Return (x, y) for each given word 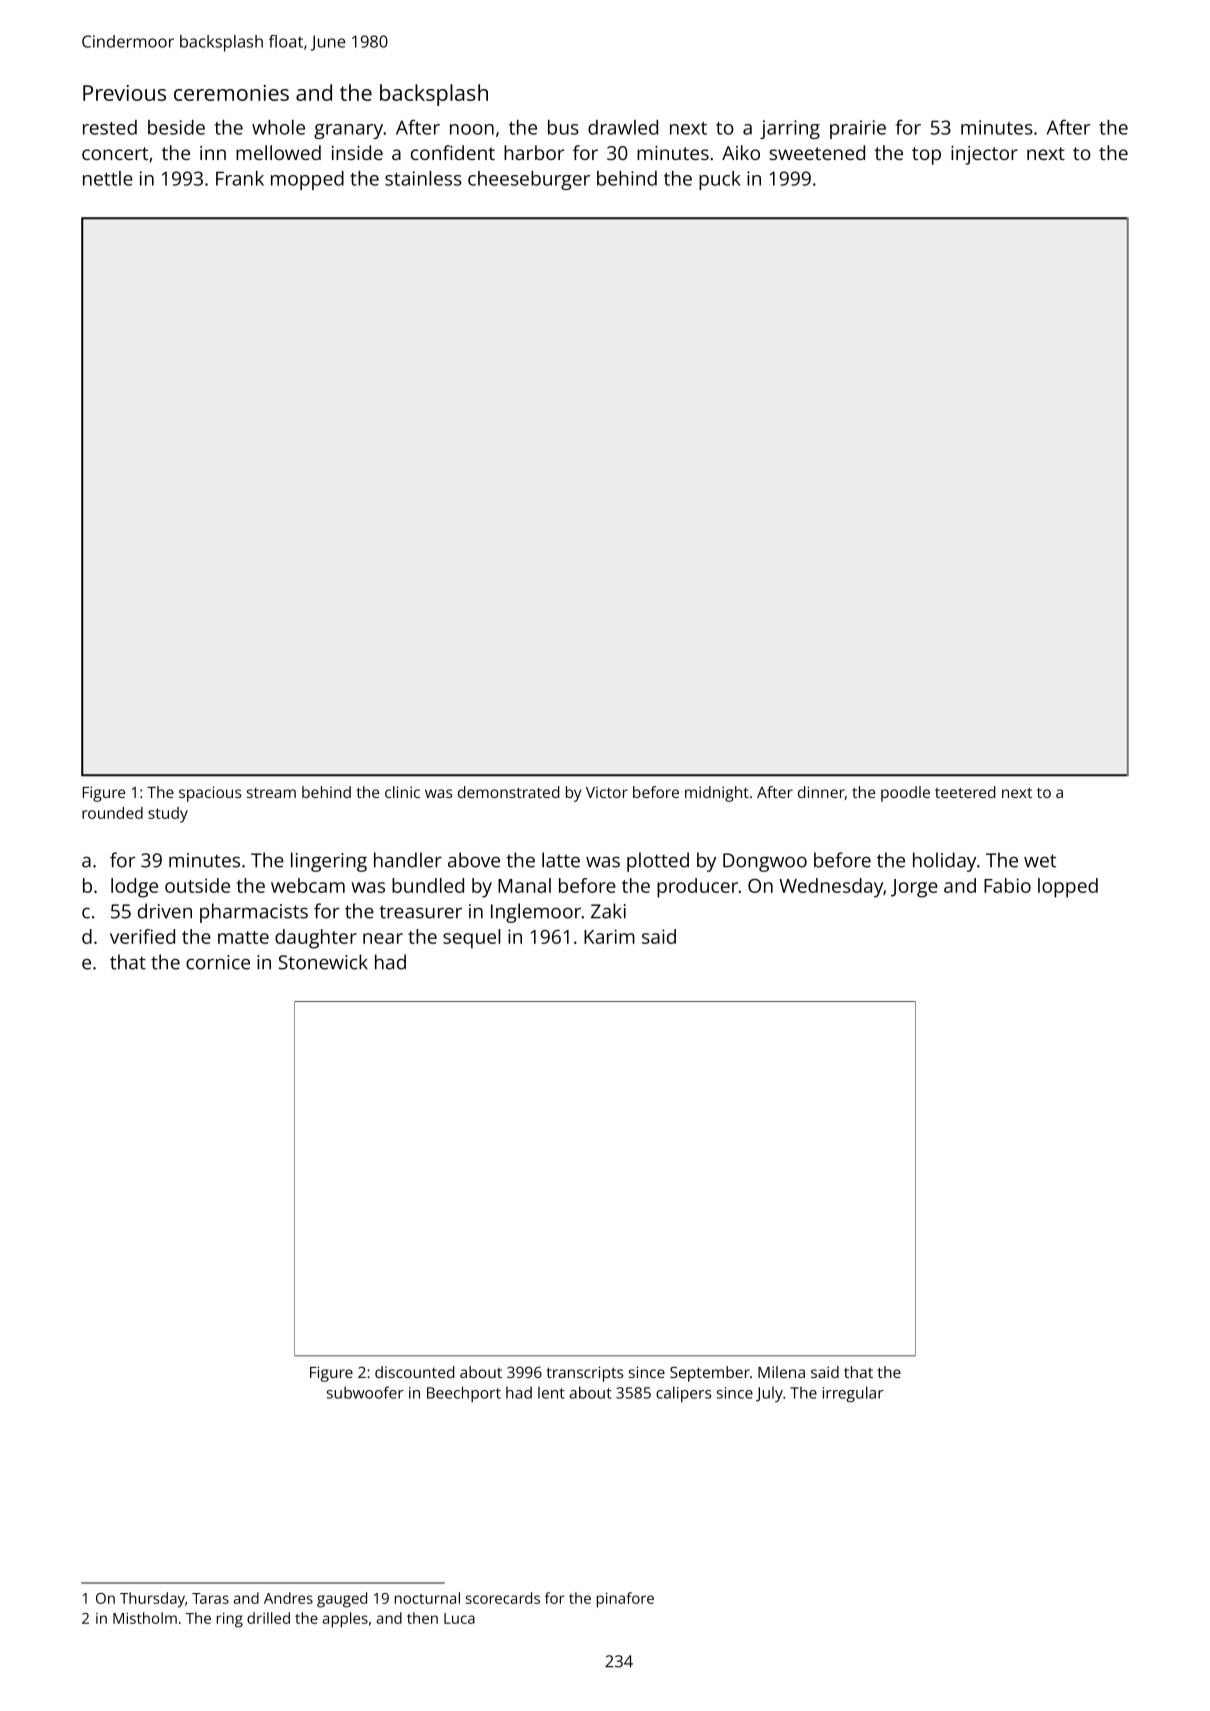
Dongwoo (765, 862)
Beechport (464, 1394)
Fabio (1007, 885)
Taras (210, 1598)
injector (984, 155)
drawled (623, 127)
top (926, 156)
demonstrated (508, 792)
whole (278, 127)
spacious (210, 794)
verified (142, 936)
